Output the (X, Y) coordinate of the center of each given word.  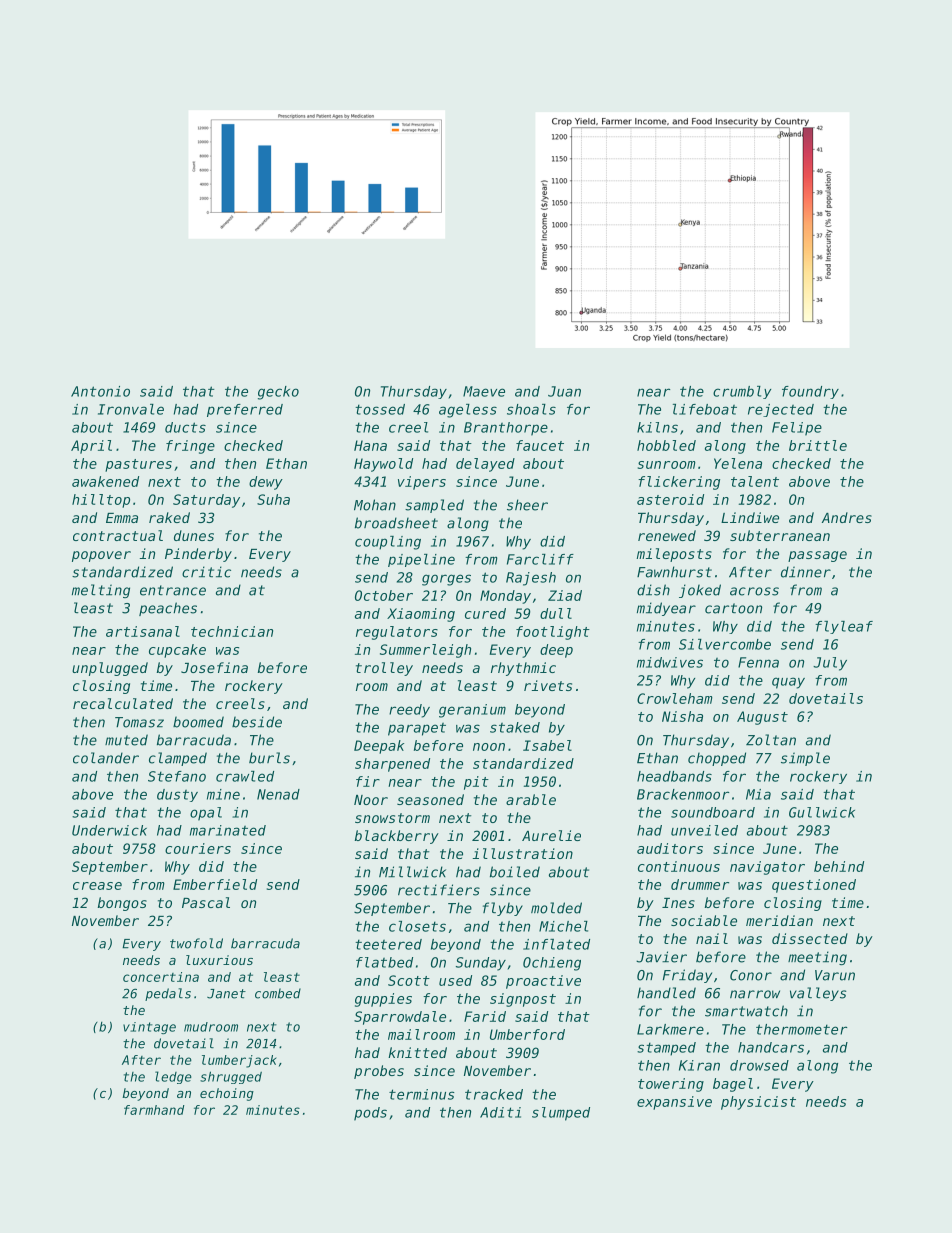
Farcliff (540, 559)
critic (206, 572)
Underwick (109, 830)
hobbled (666, 445)
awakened (105, 481)
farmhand (154, 1110)
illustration (523, 853)
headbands (674, 776)
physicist (758, 1103)
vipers (422, 483)
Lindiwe (750, 517)
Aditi (500, 1112)
